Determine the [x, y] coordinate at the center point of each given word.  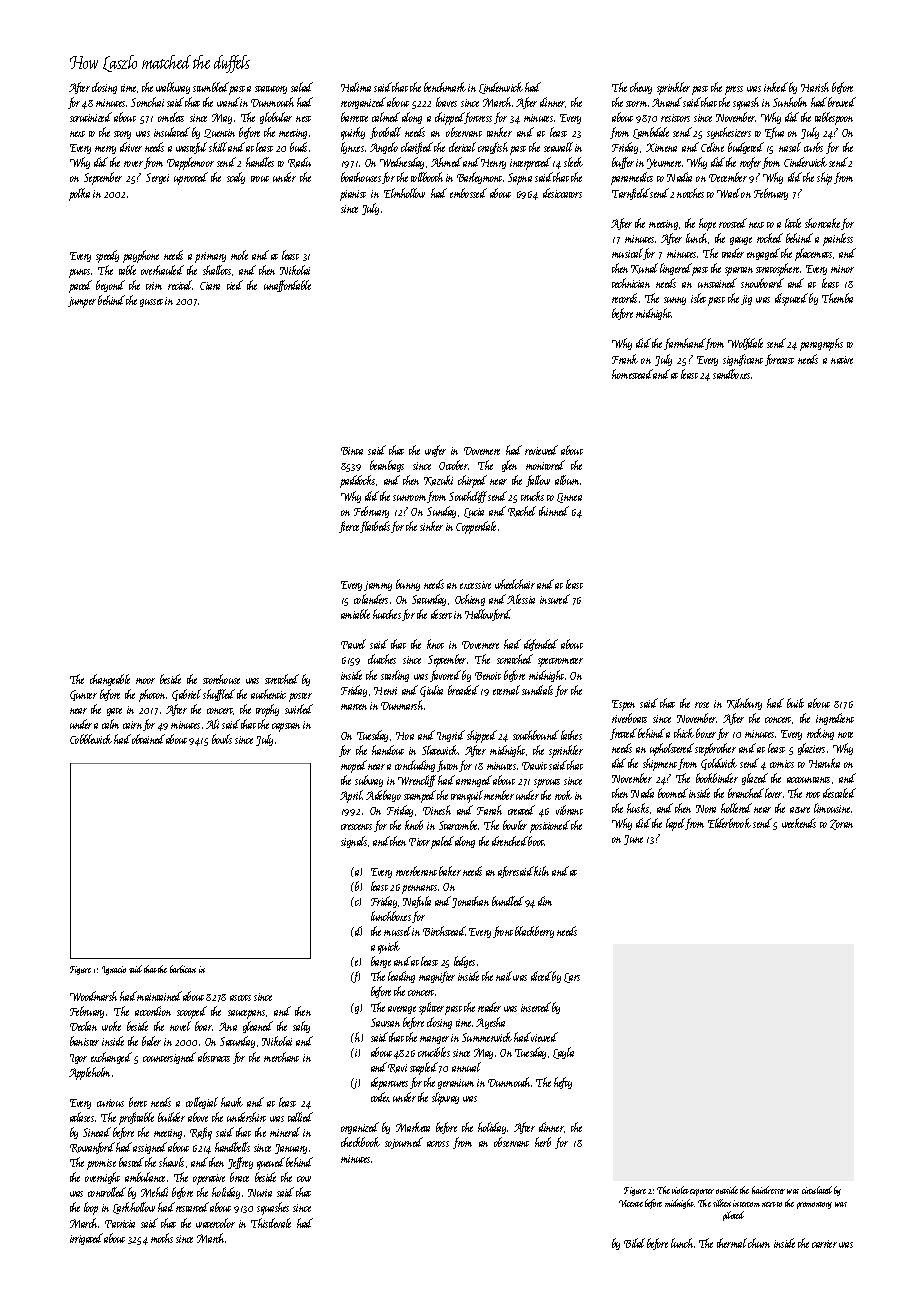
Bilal [634, 1243]
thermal [732, 1243]
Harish [815, 87]
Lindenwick [501, 88]
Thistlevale [271, 1223]
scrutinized [91, 117]
